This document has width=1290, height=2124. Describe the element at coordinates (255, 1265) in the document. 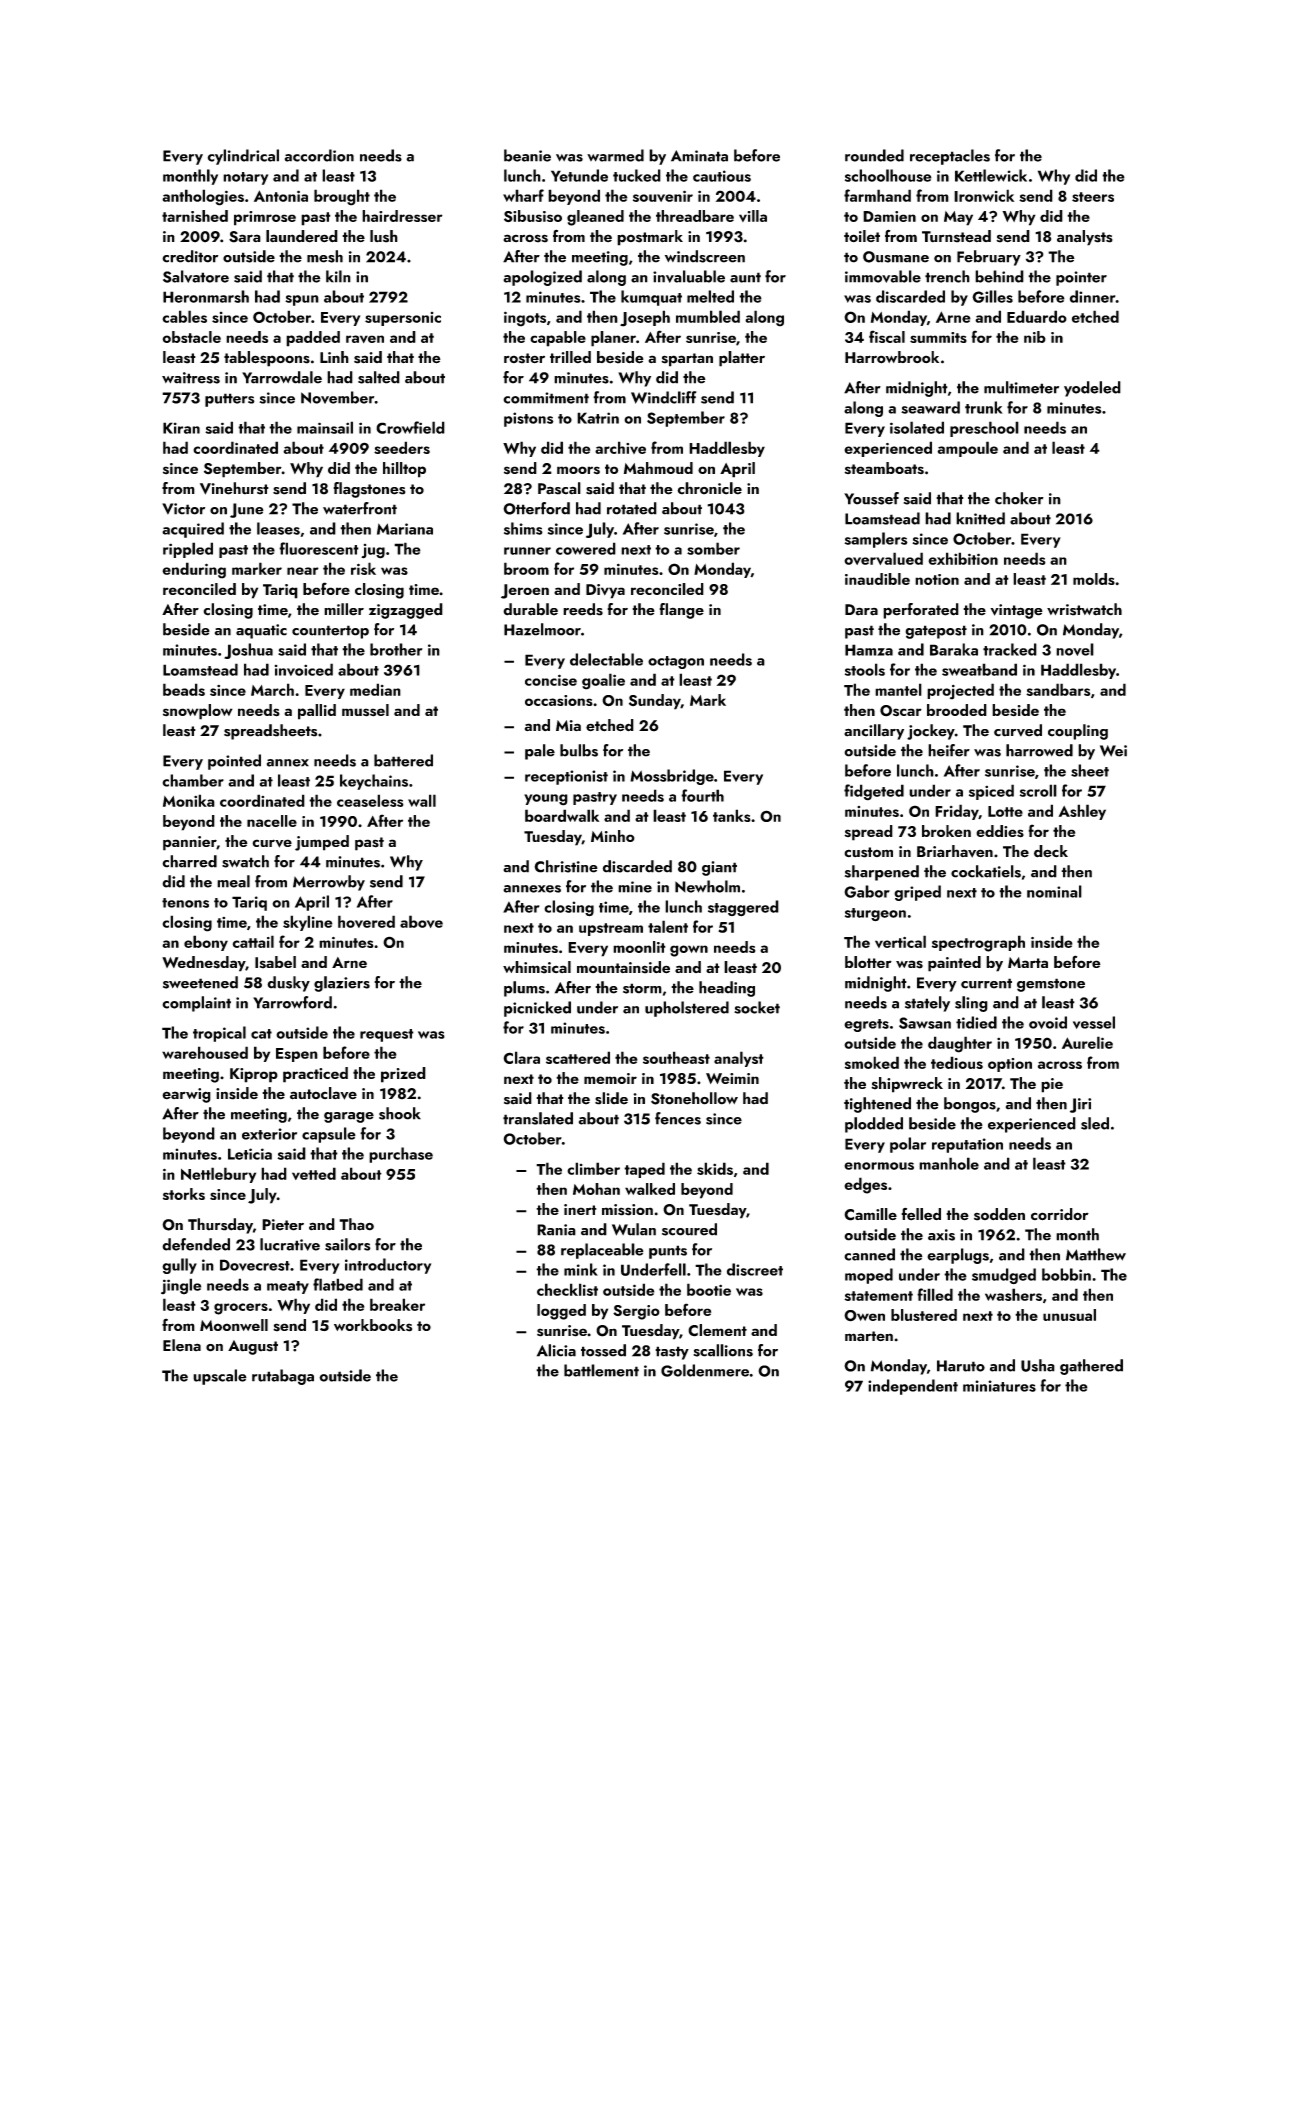

I see `Dovecrest` at that location.
